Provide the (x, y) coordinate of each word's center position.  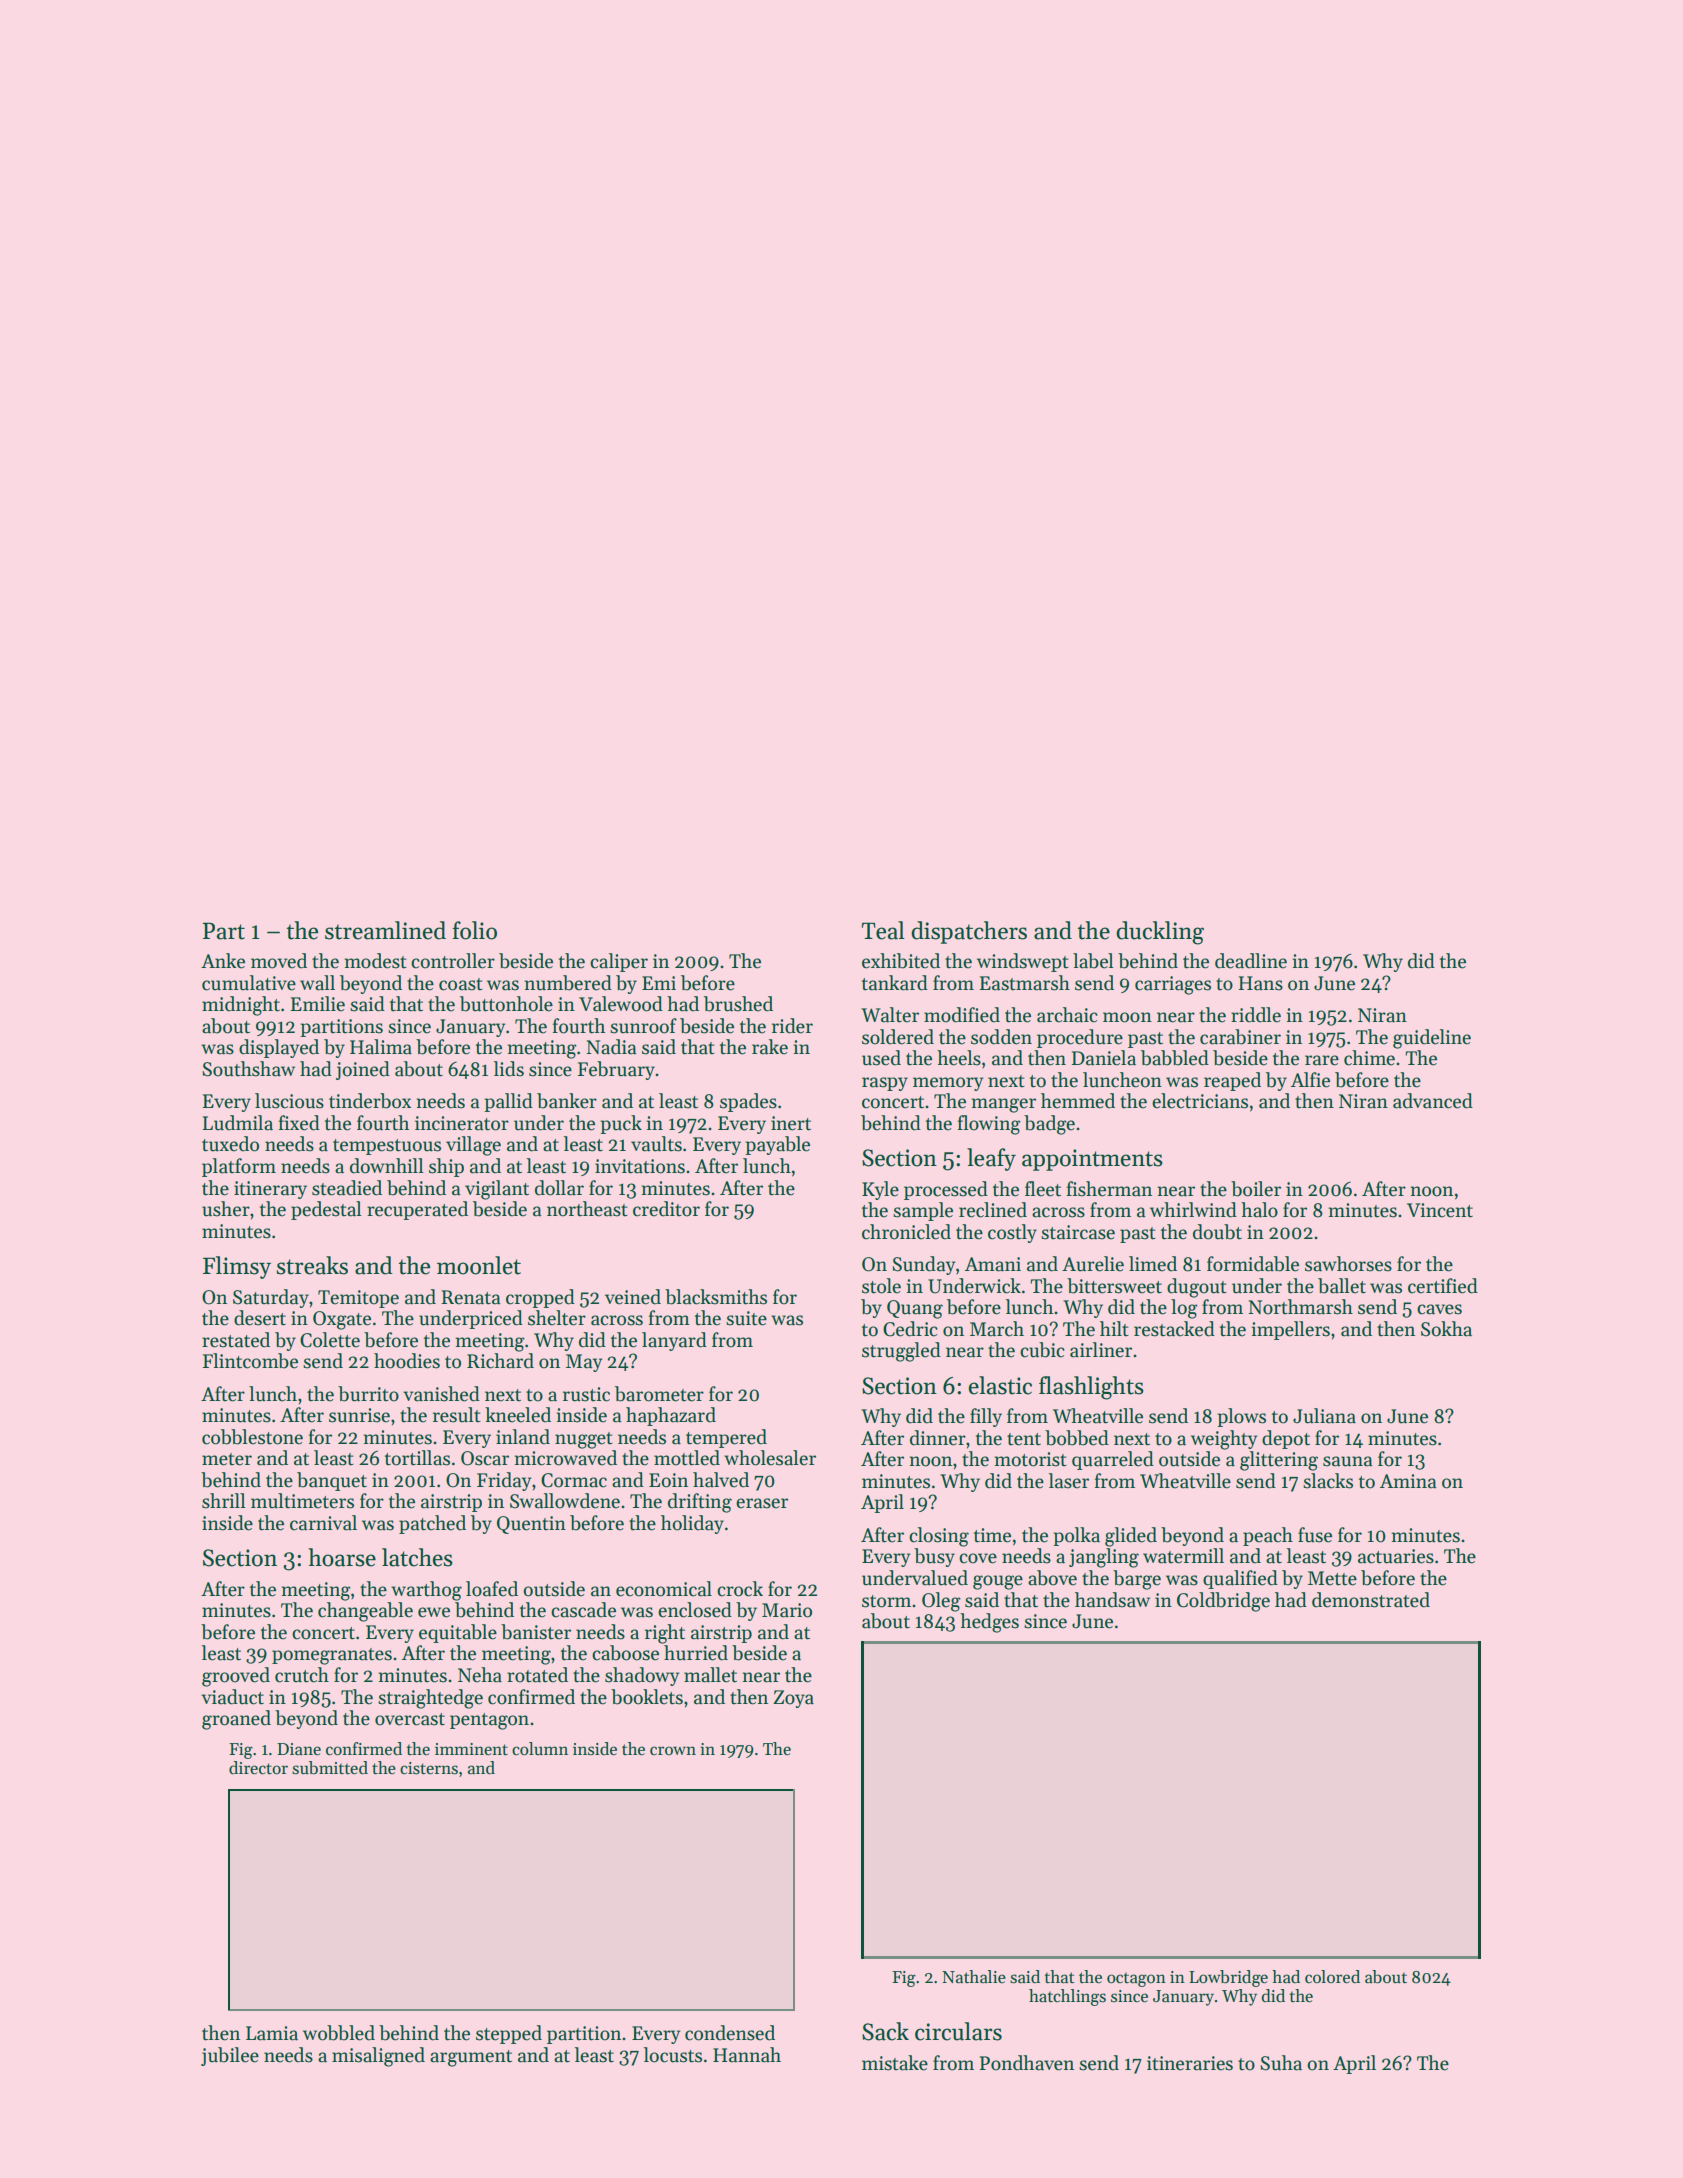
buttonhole (506, 1004)
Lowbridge (1228, 1978)
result (457, 1415)
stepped (509, 2034)
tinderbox (370, 1101)
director (258, 1768)
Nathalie (974, 1977)
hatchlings (1067, 1997)
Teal (883, 930)
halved (721, 1480)
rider (792, 1026)
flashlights (1091, 1388)
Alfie (1310, 1080)
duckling (1160, 933)
